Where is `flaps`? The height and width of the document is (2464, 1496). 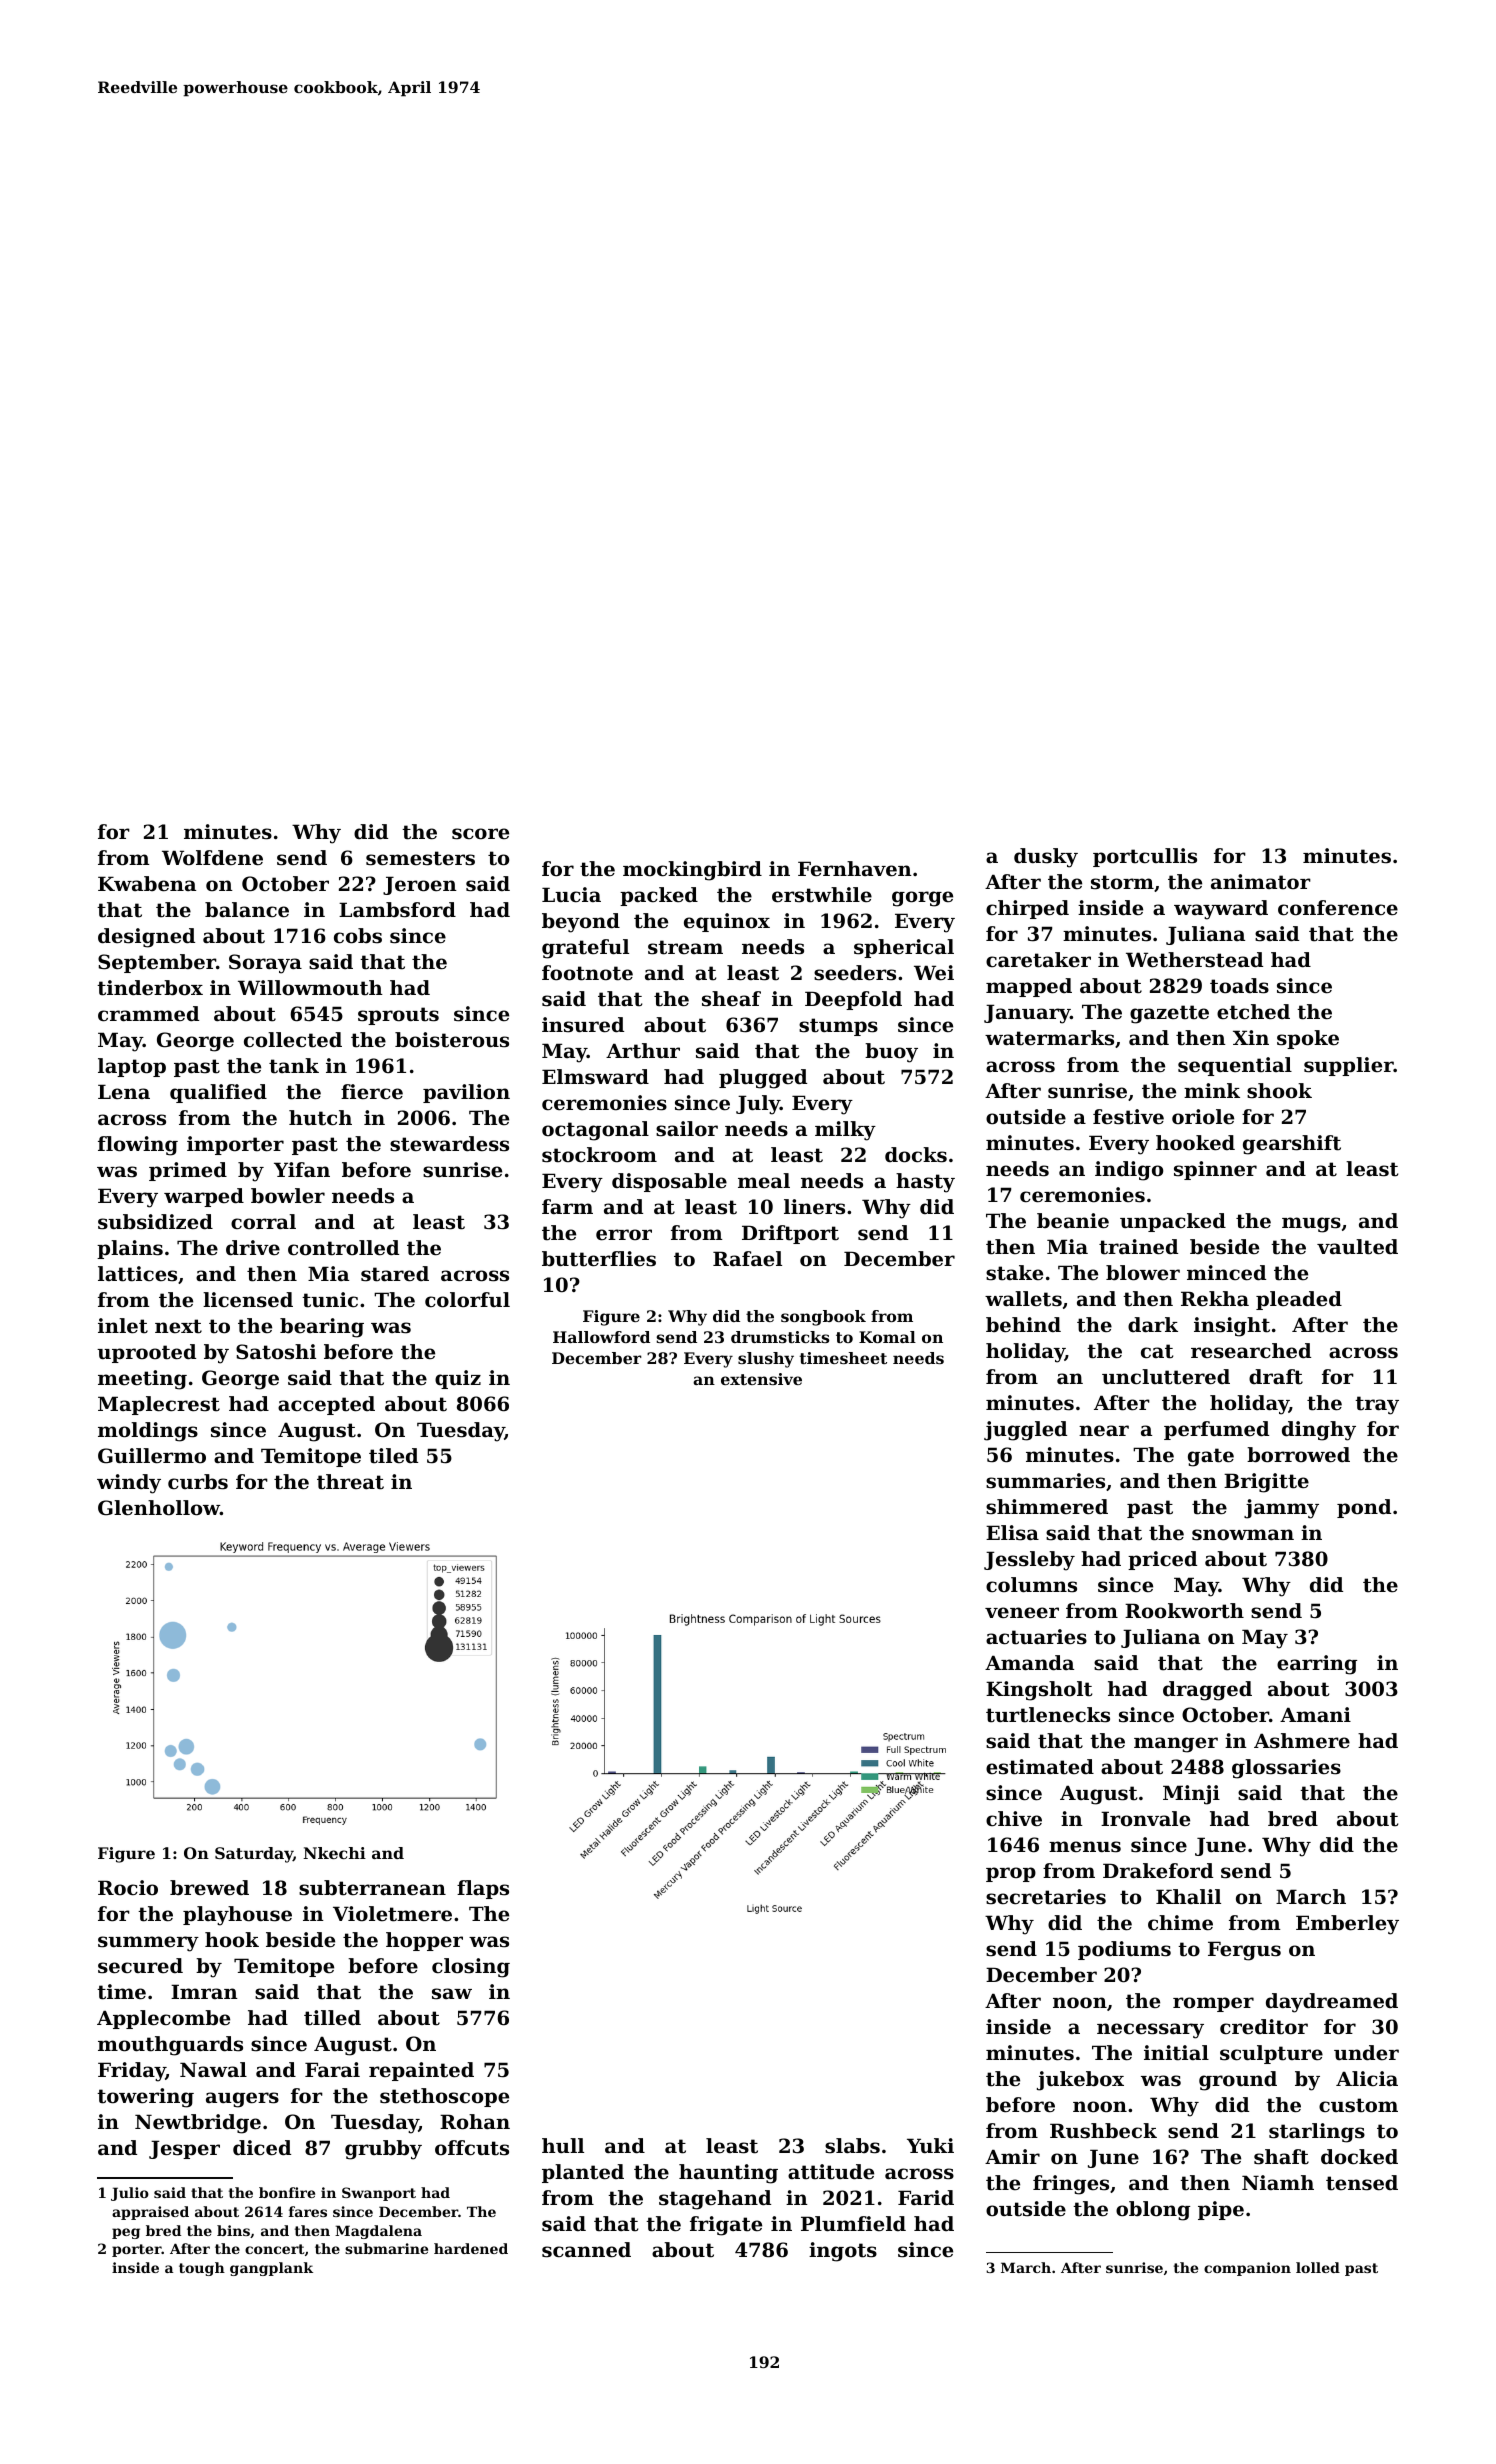
flaps is located at coordinates (483, 1889).
